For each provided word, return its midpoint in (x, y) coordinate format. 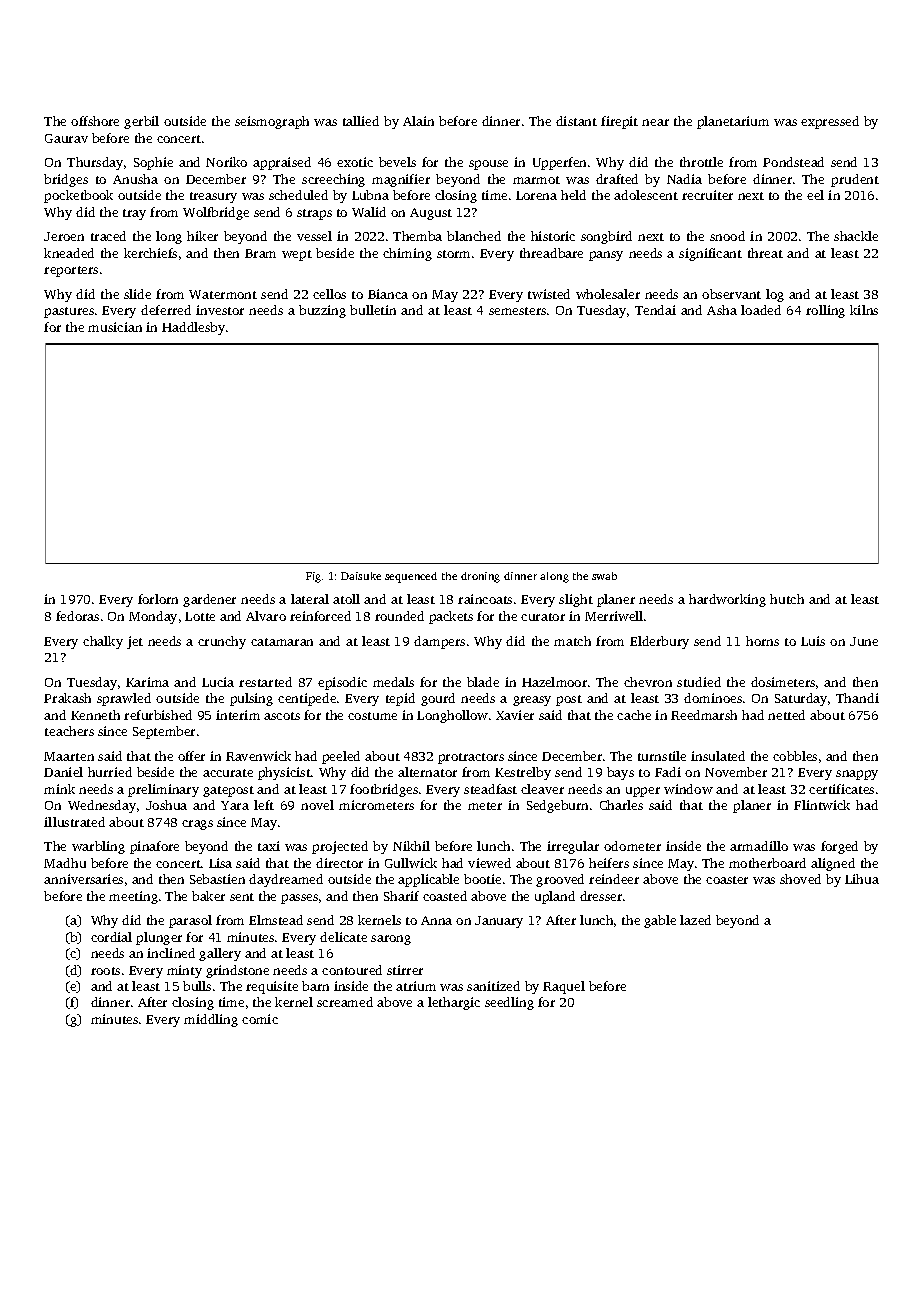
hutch (787, 599)
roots (105, 971)
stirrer (405, 970)
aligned (833, 864)
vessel (314, 236)
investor (220, 310)
